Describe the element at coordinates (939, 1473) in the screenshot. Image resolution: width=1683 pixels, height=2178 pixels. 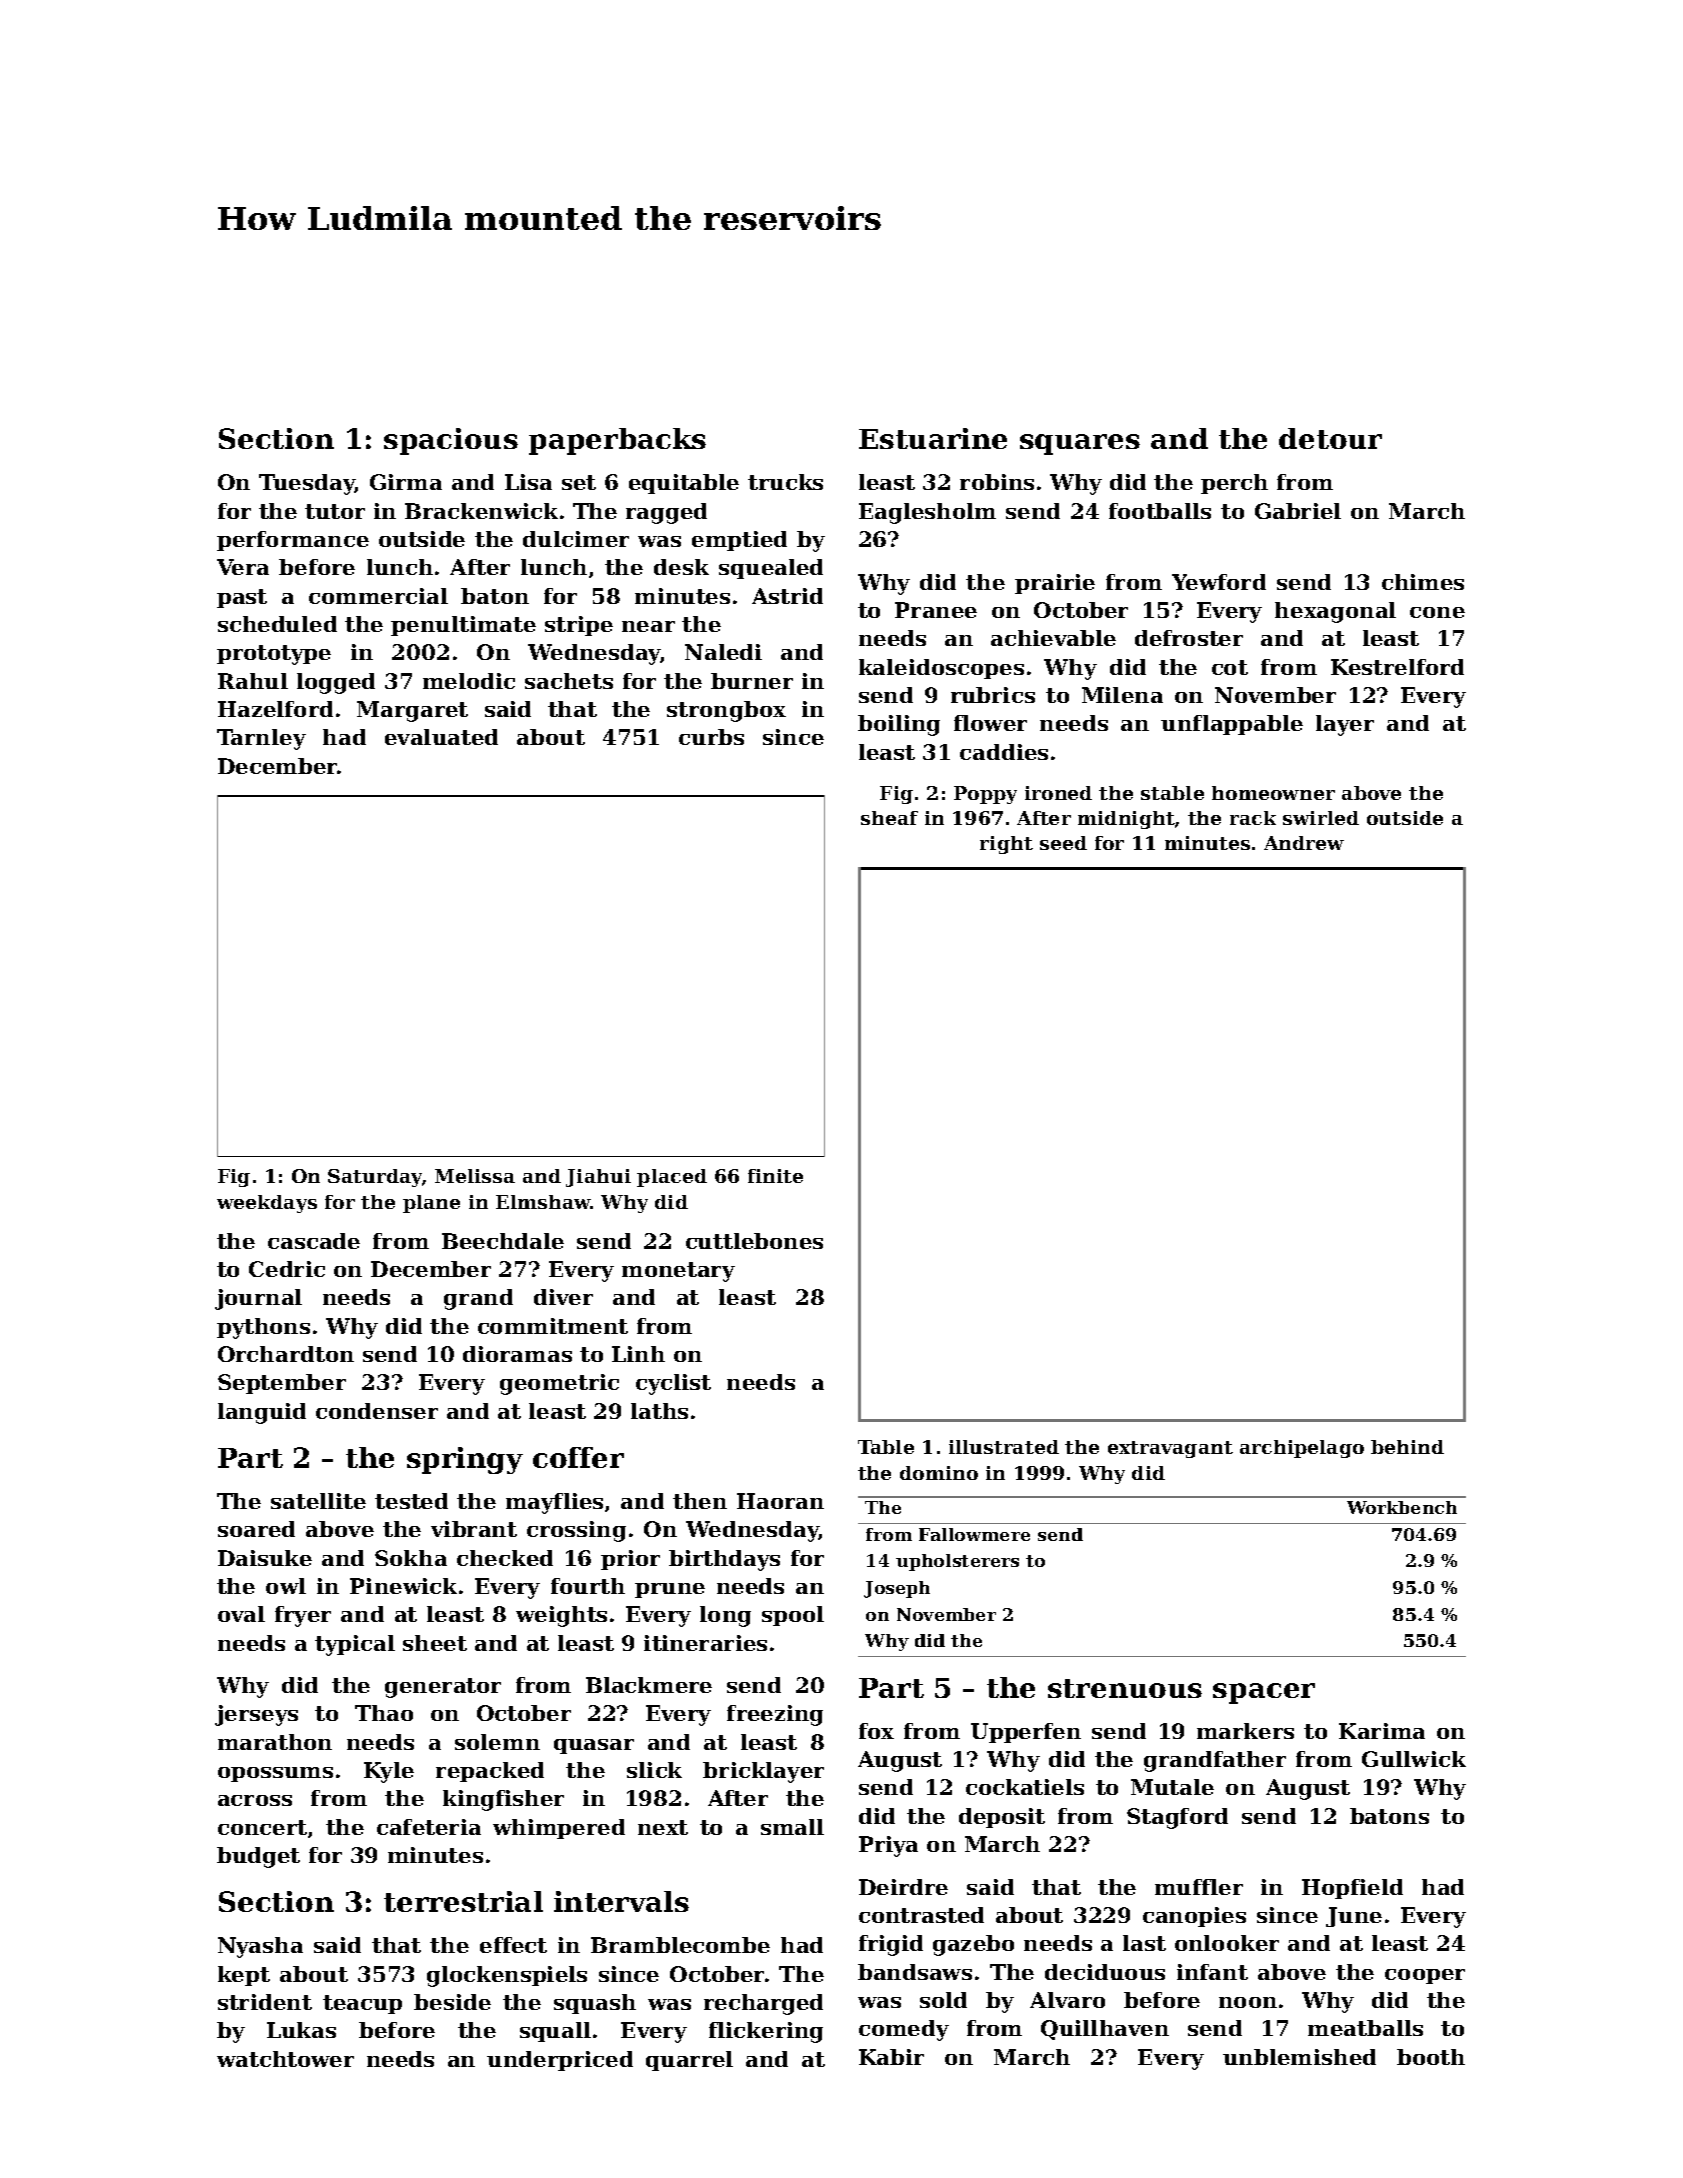
I see `domino` at that location.
